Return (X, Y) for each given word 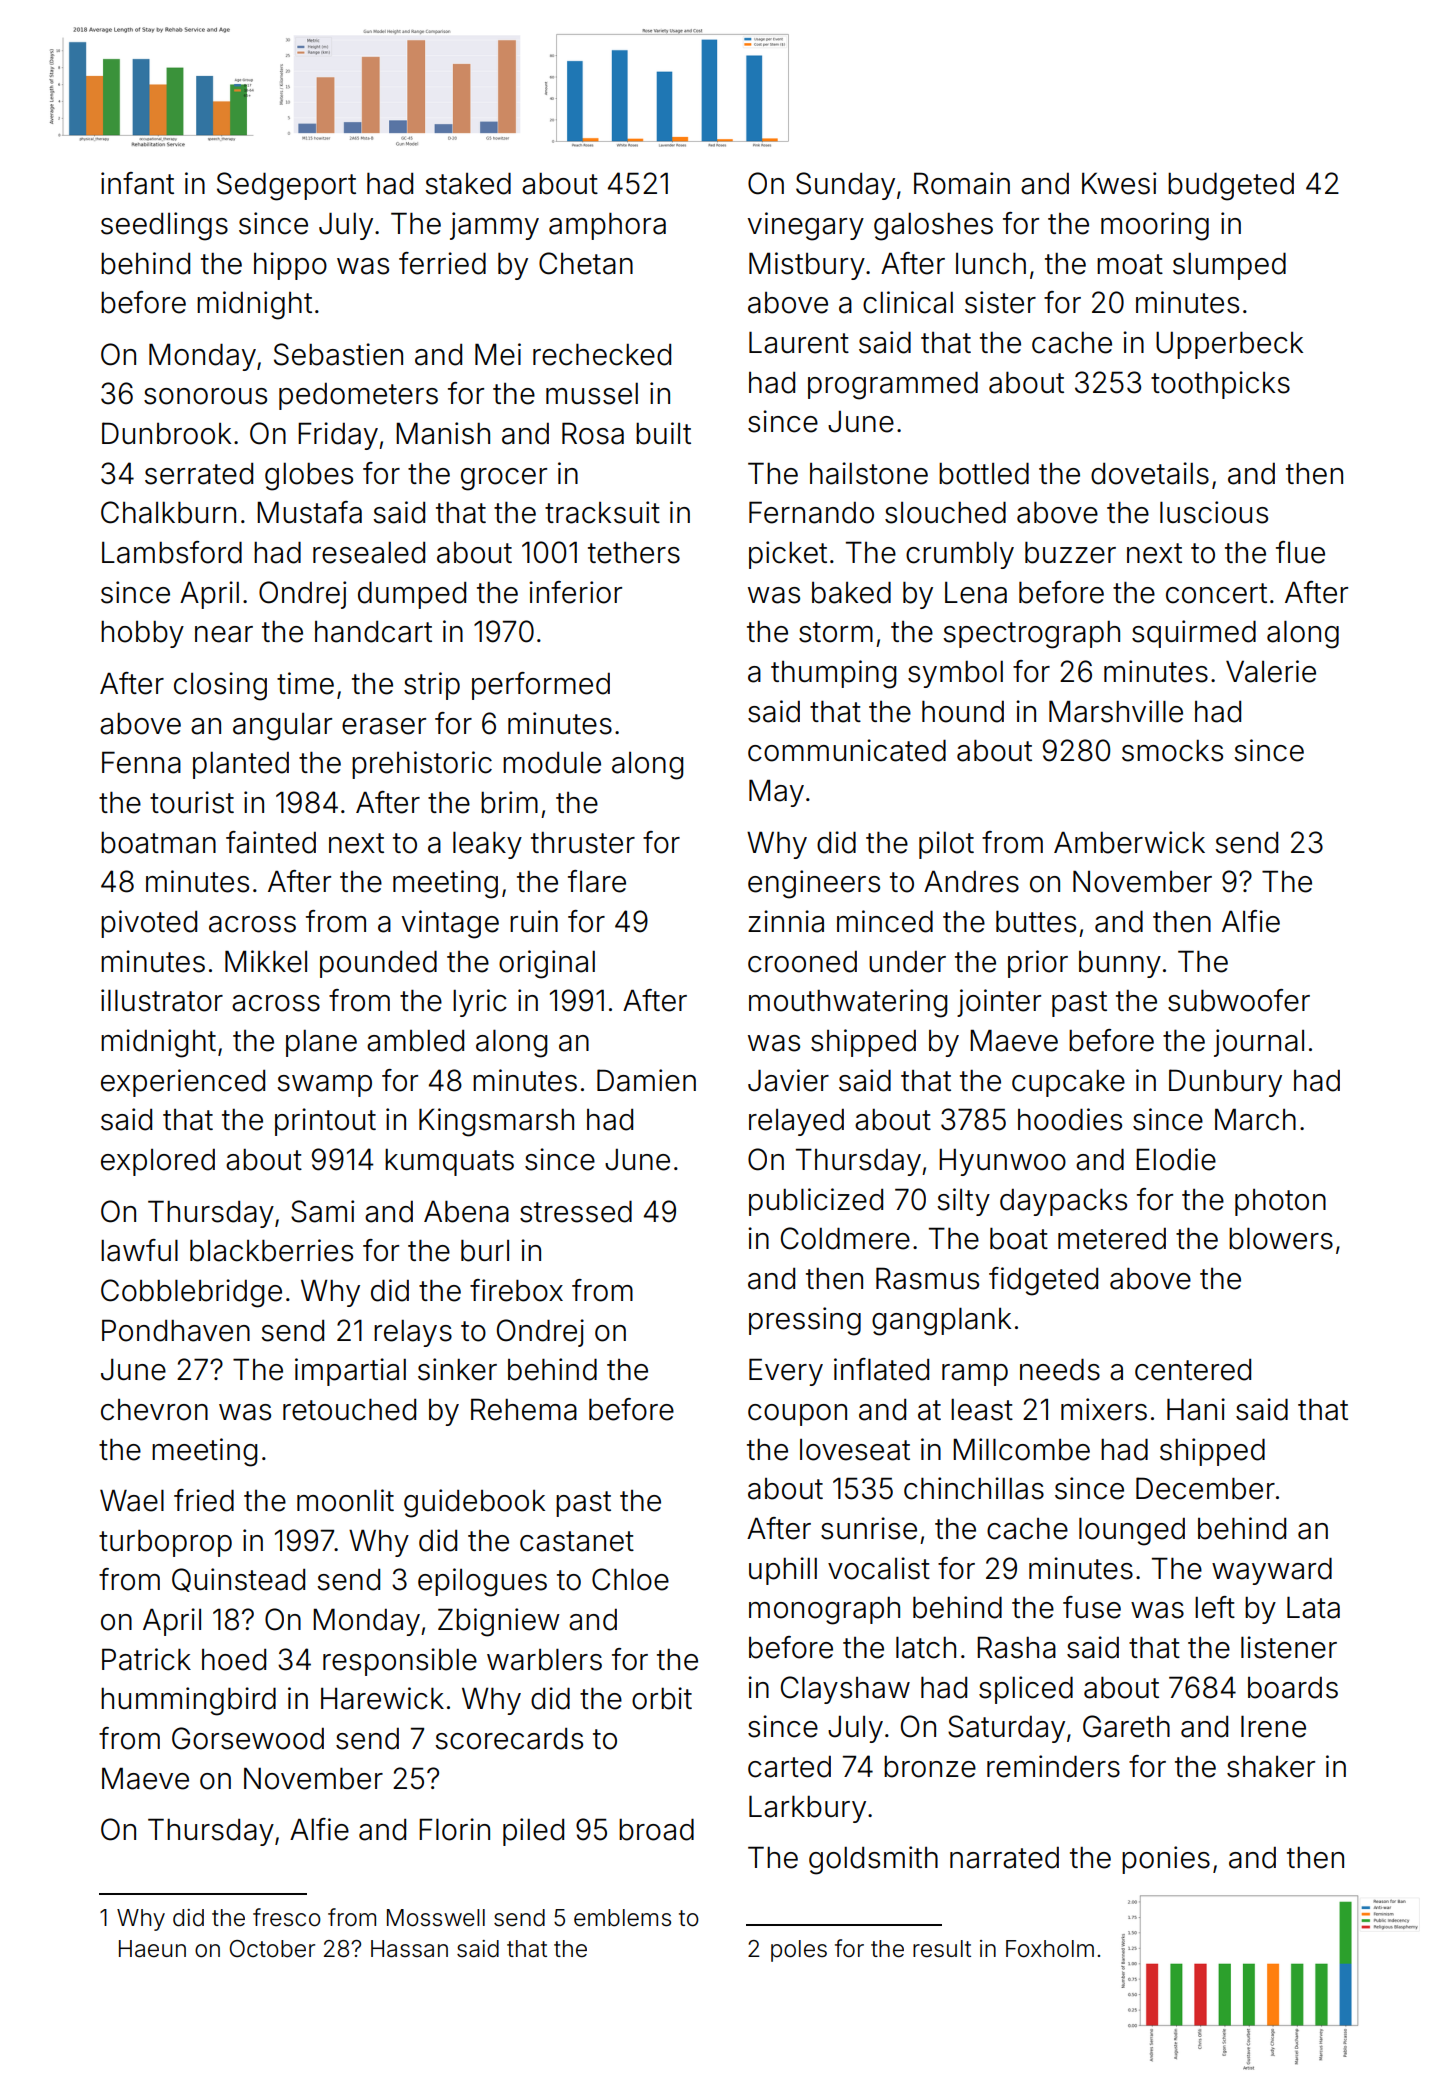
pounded (378, 964)
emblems (622, 1918)
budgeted (1231, 187)
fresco (287, 1917)
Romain (962, 183)
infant (137, 183)
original (547, 964)
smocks (1172, 751)
